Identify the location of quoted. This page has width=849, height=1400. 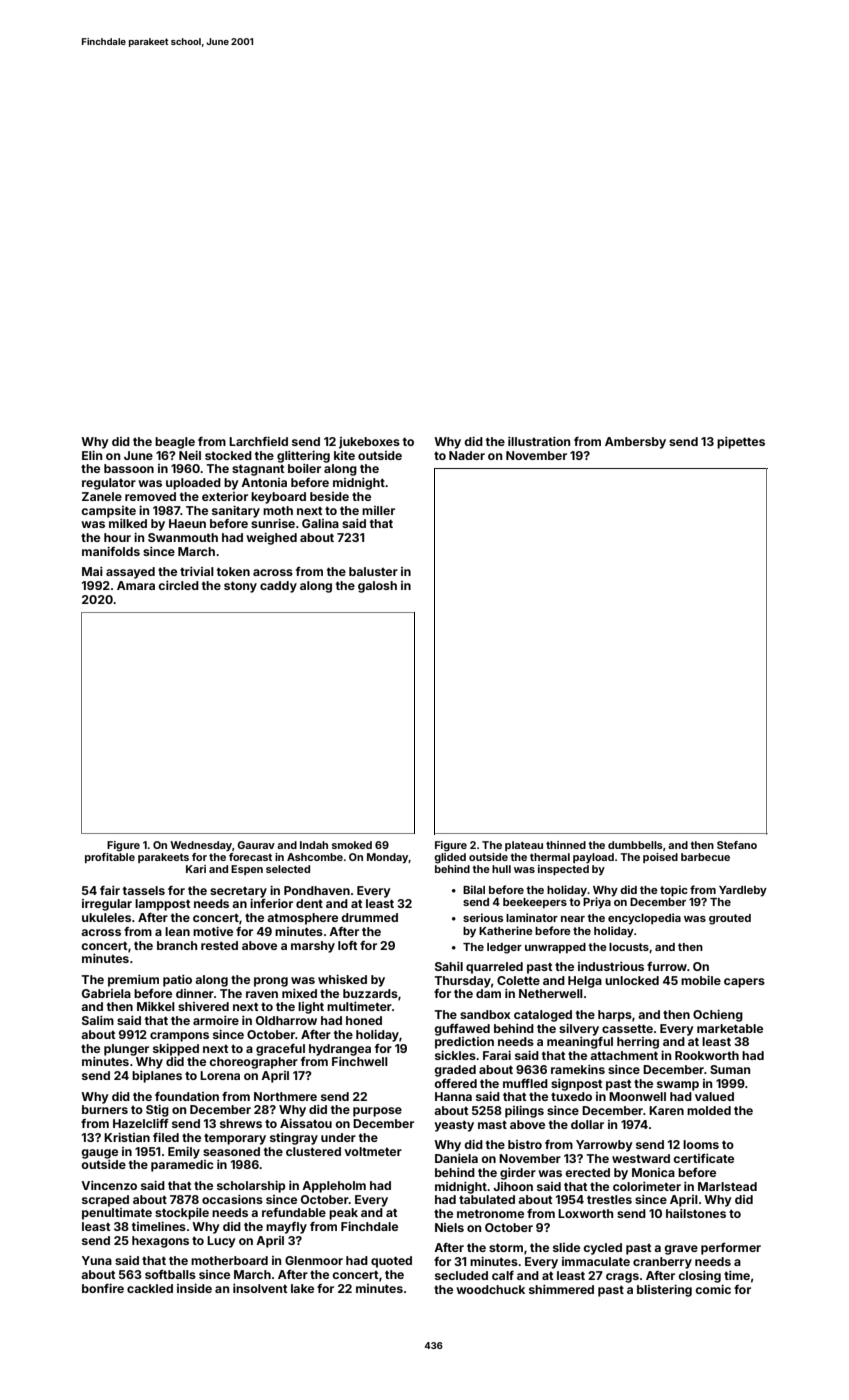
(391, 1262).
